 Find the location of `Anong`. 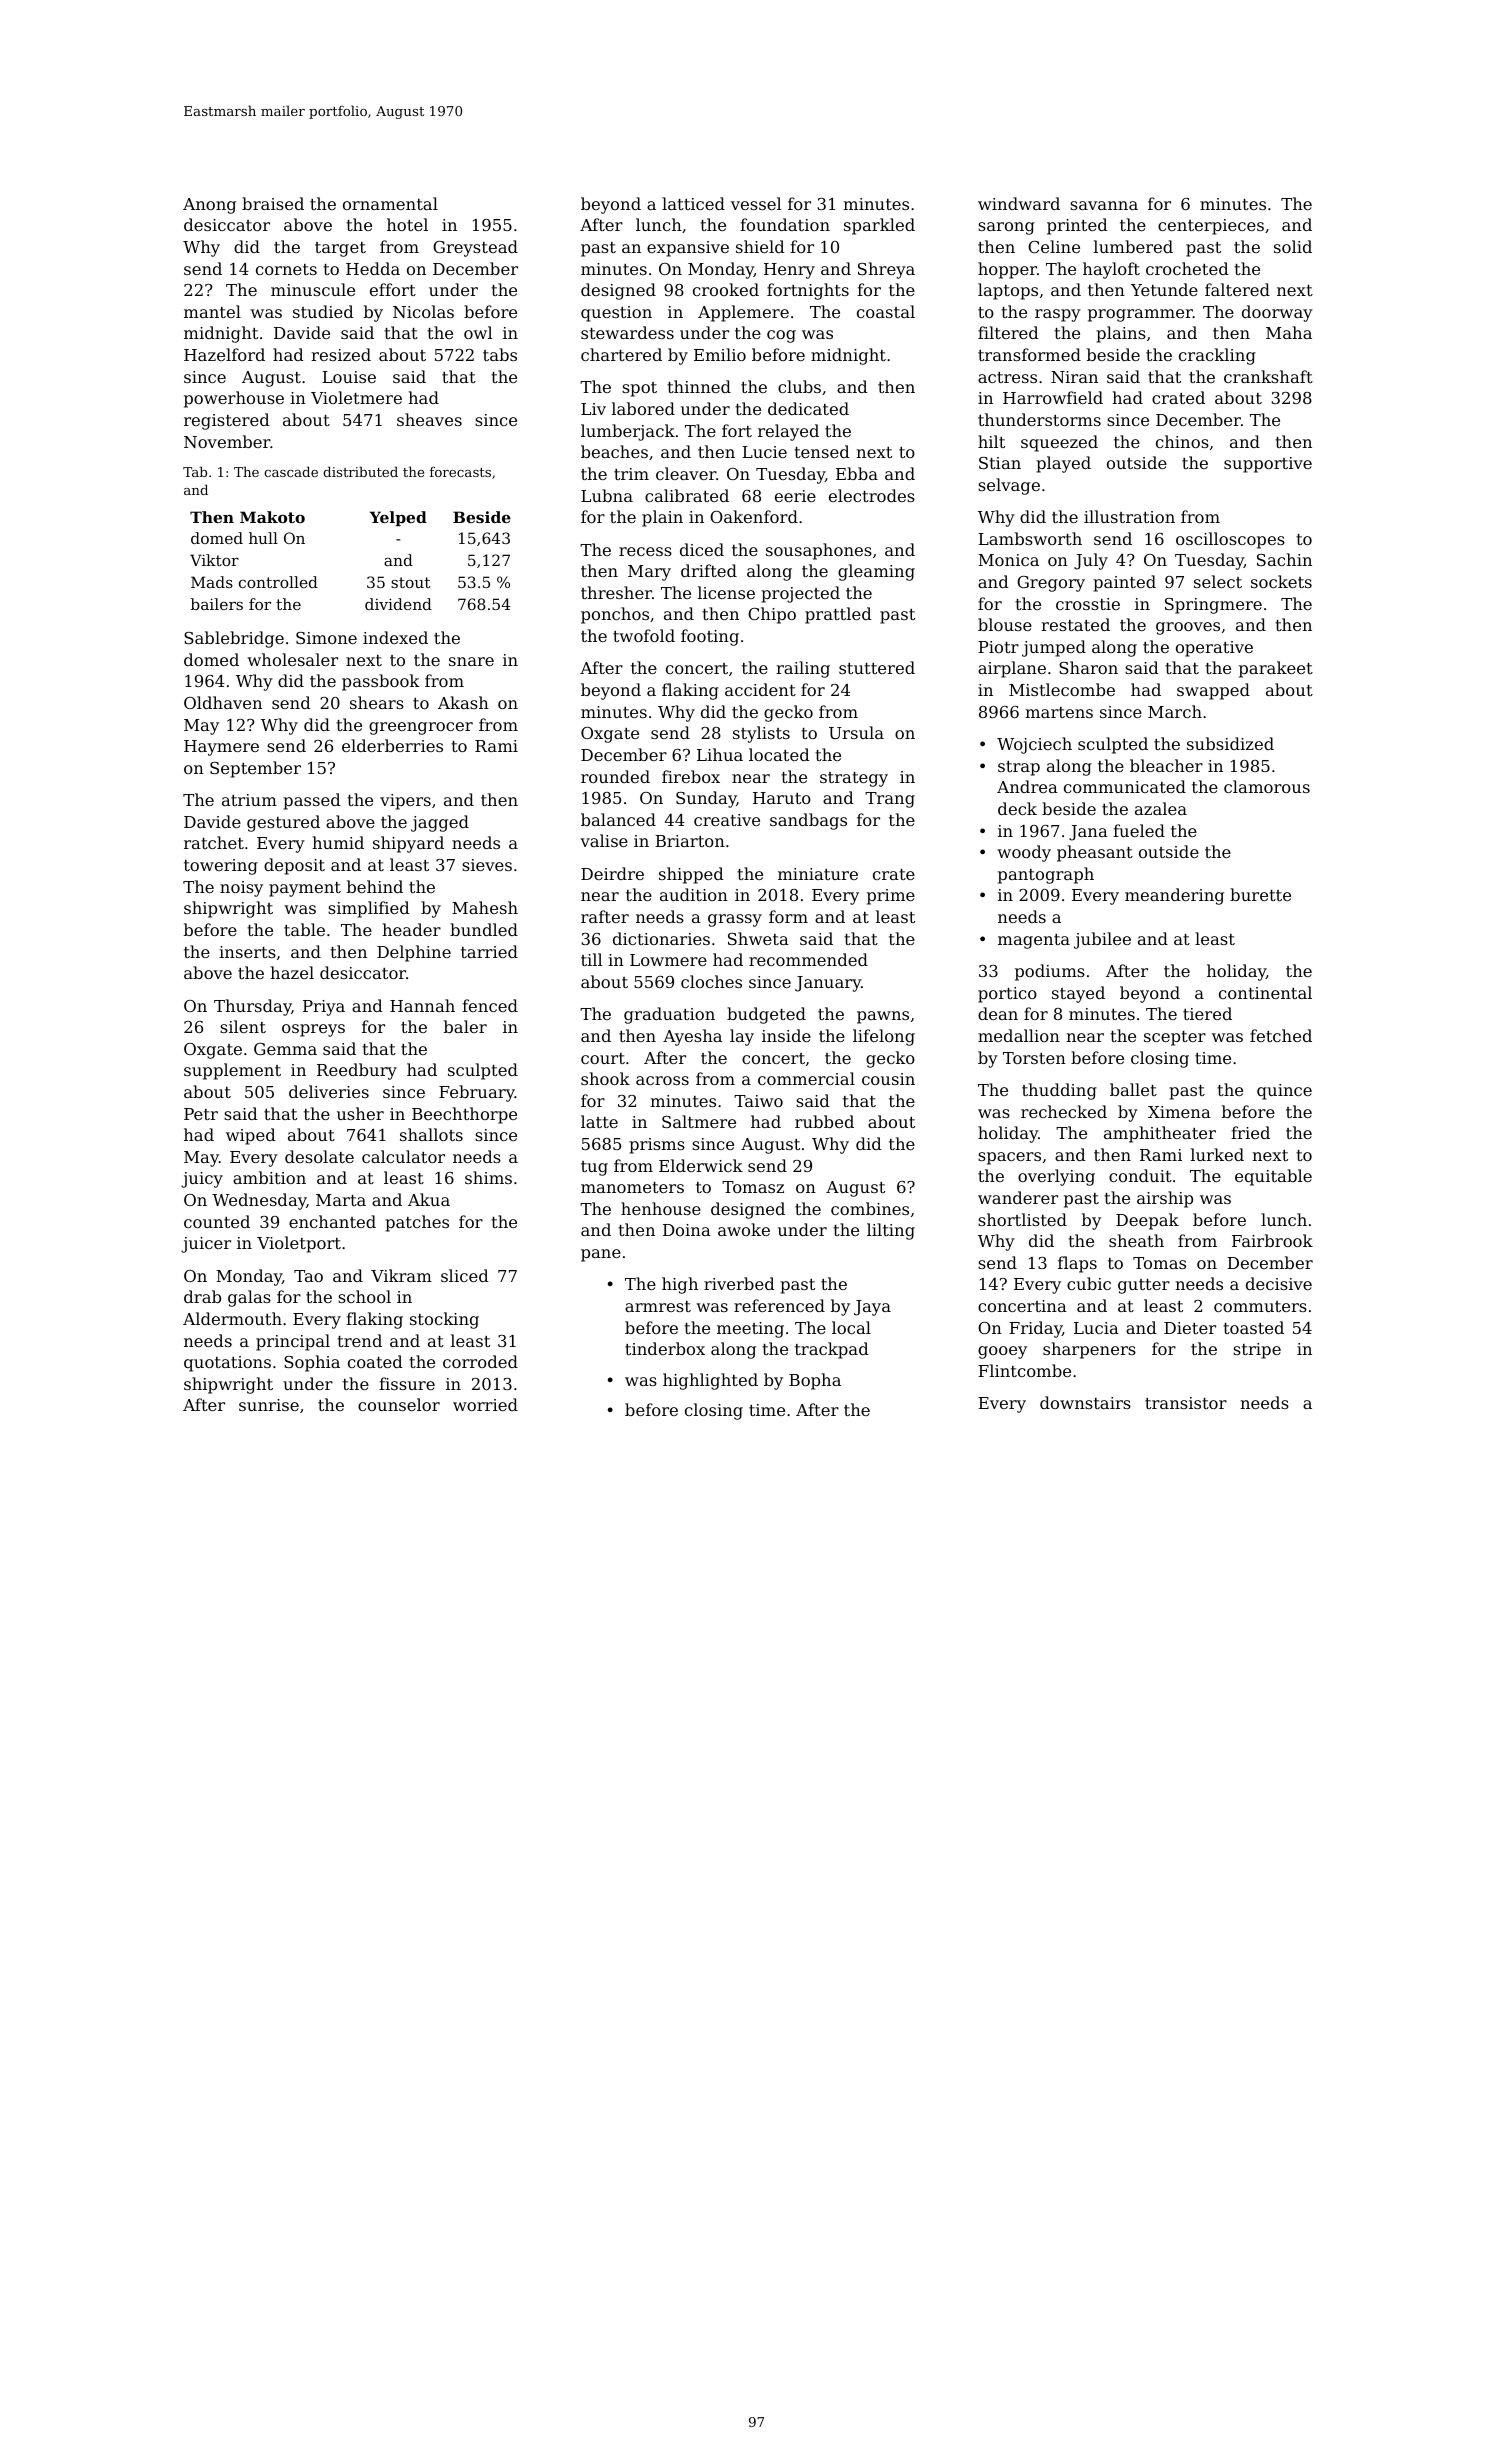

Anong is located at coordinates (209, 206).
